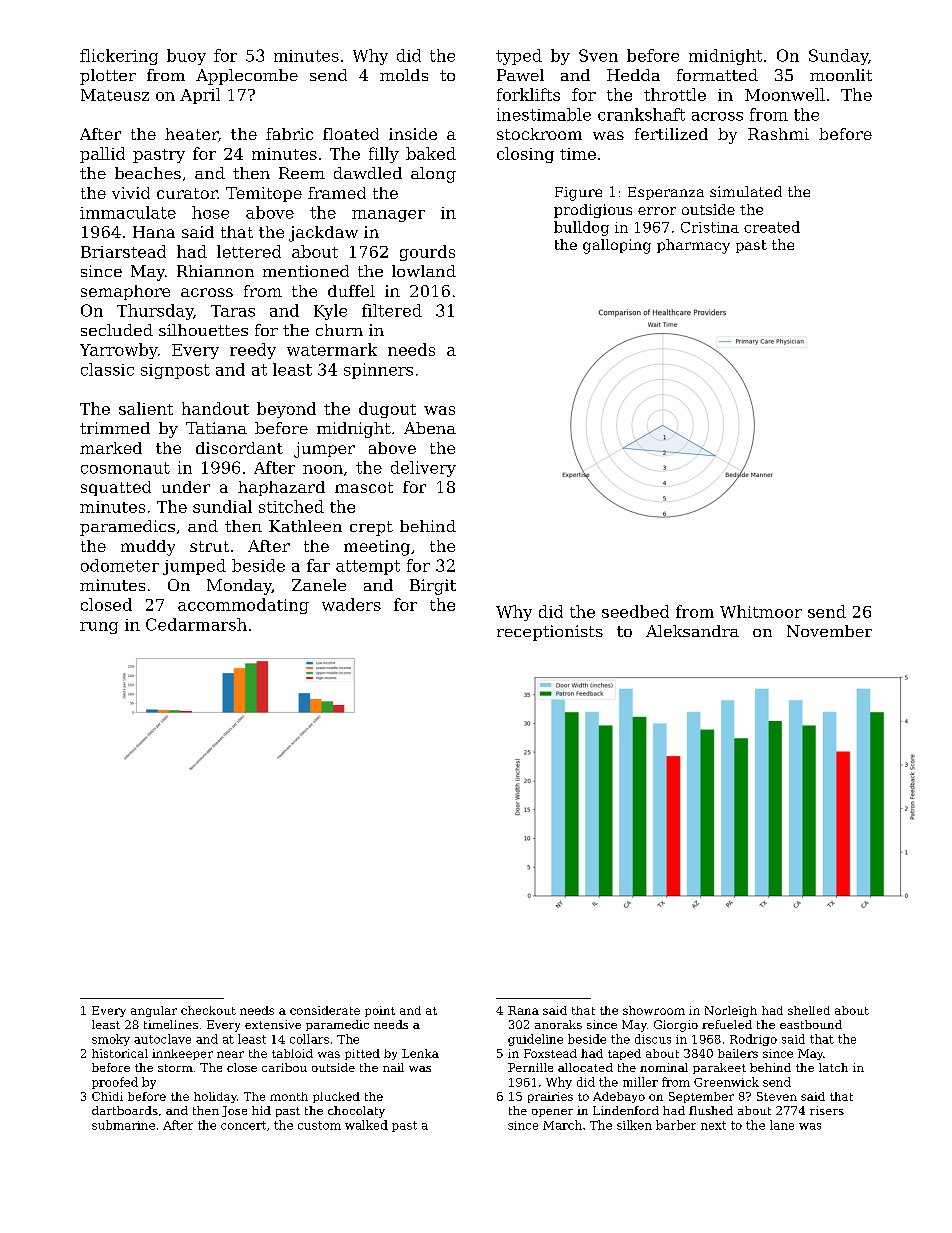 Image resolution: width=952 pixels, height=1233 pixels. What do you see at coordinates (761, 611) in the page?
I see `Whitmoor` at bounding box center [761, 611].
